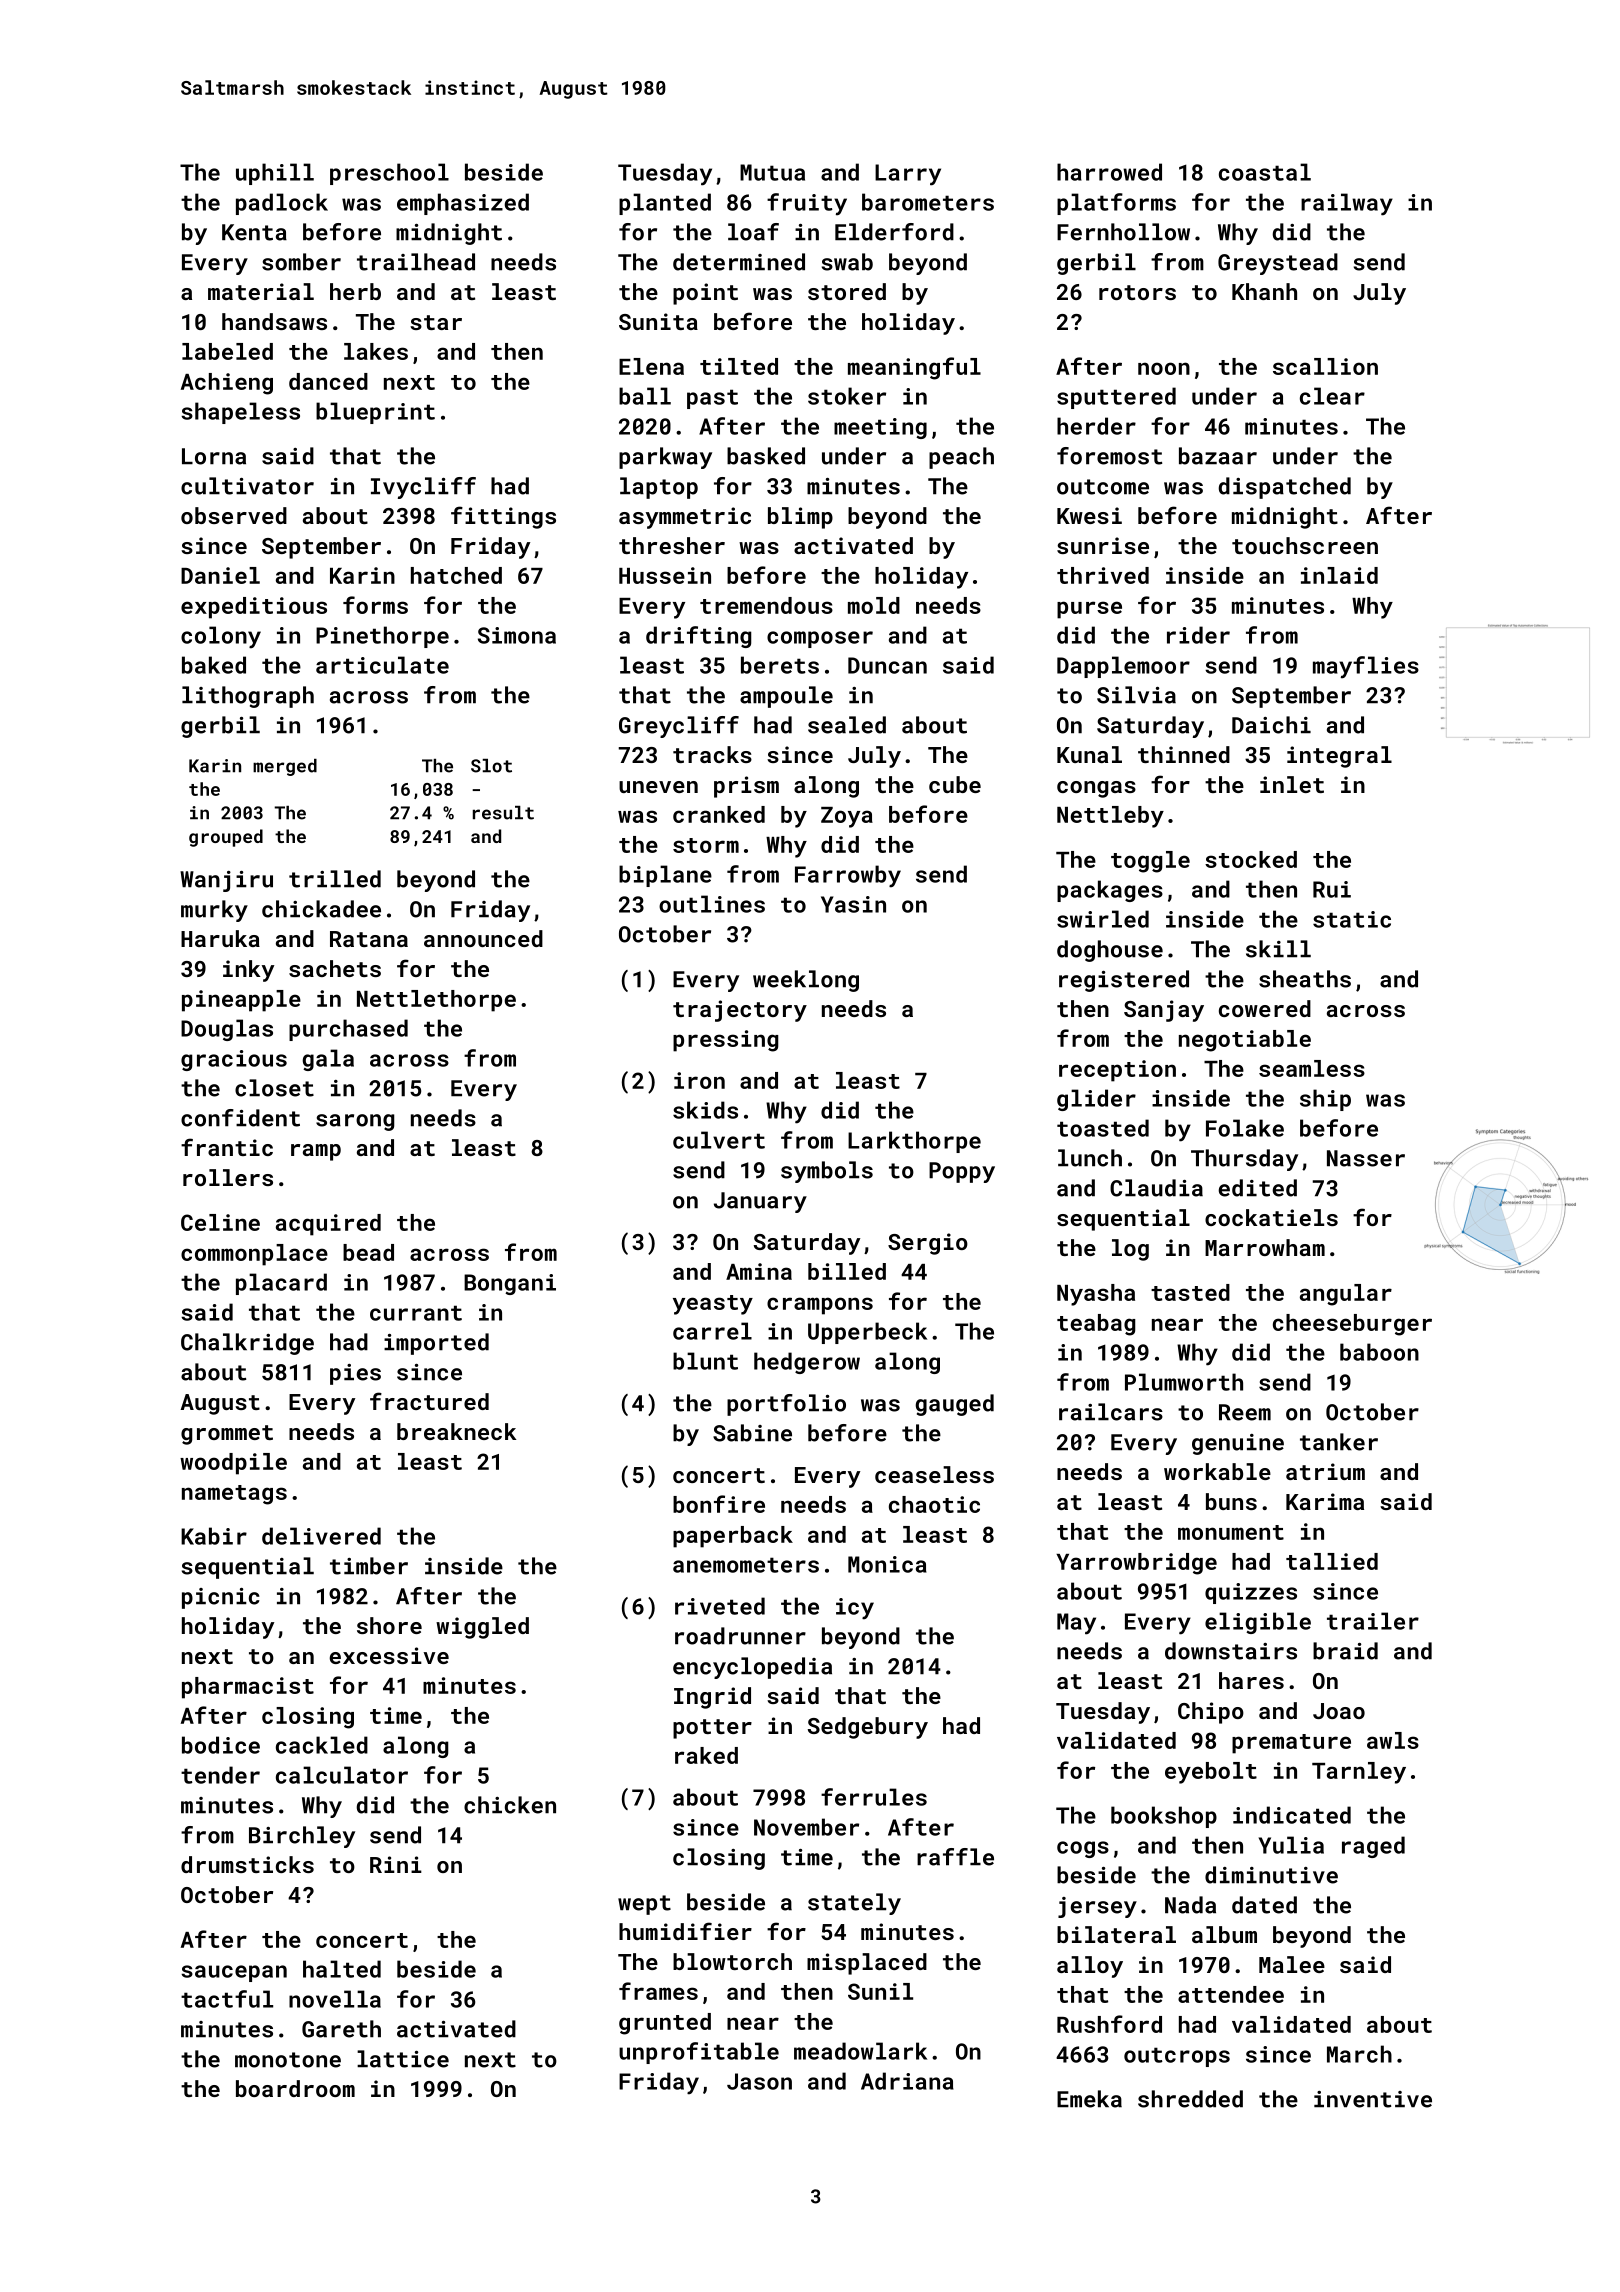  What do you see at coordinates (699, 1080) in the page?
I see `iron` at bounding box center [699, 1080].
